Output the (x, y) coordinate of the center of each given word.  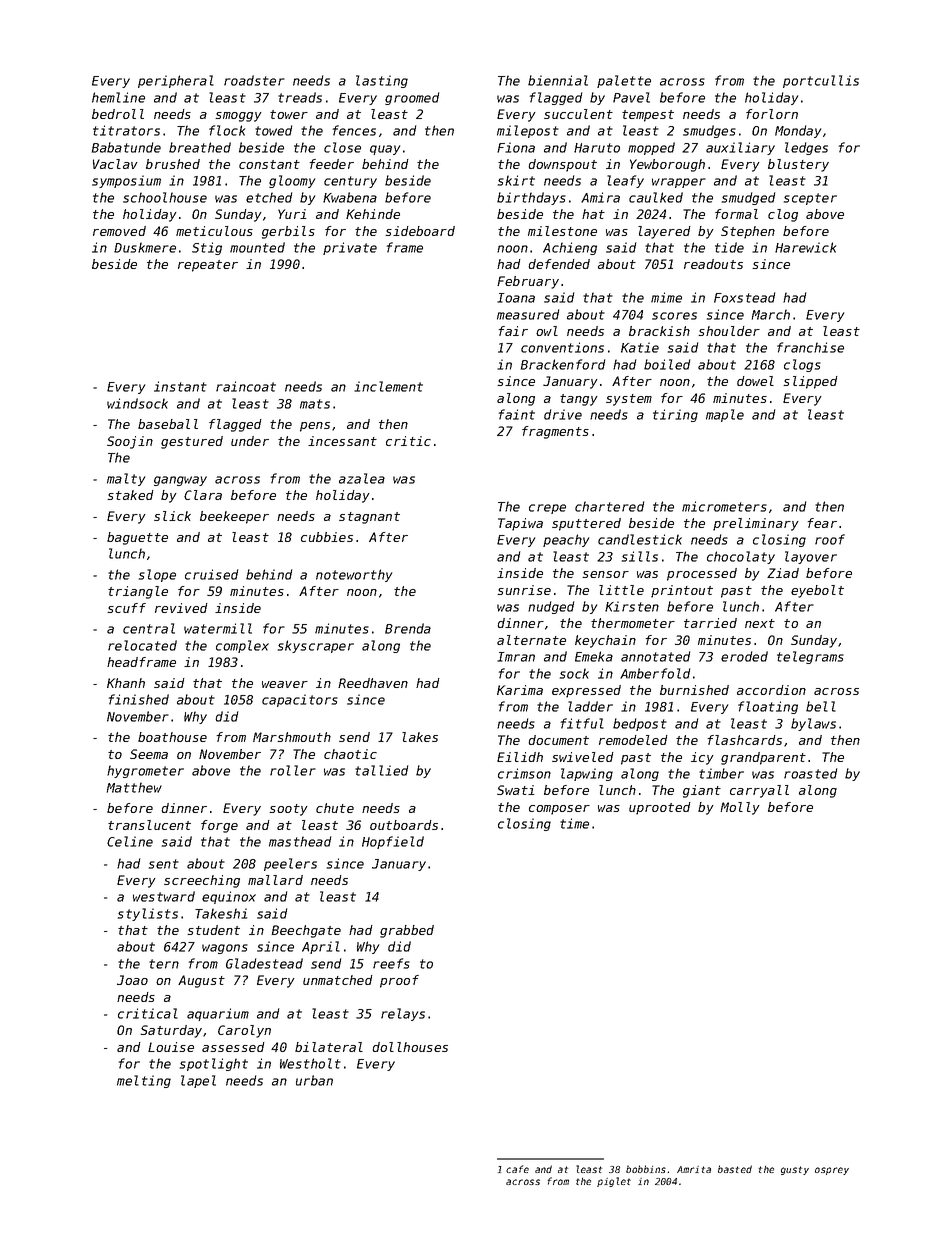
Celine (130, 841)
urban (314, 1080)
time (574, 823)
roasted (810, 773)
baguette (137, 538)
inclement (388, 386)
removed (119, 231)
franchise (810, 347)
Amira (600, 197)
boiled (667, 364)
